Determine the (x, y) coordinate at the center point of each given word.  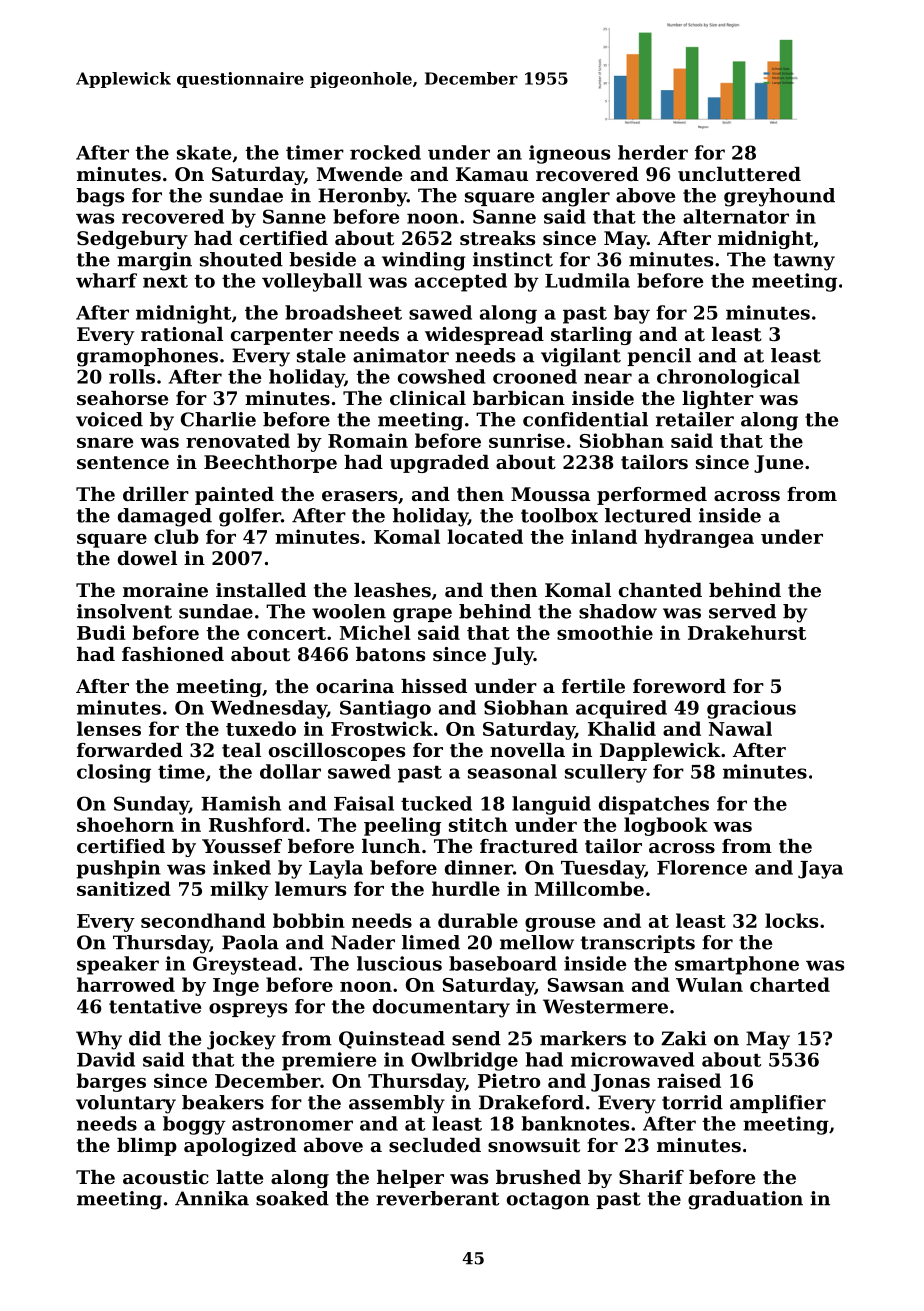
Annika (212, 1198)
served (742, 611)
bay (632, 314)
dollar (290, 771)
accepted (461, 282)
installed (261, 590)
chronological (728, 378)
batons (390, 654)
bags (100, 197)
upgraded (439, 464)
